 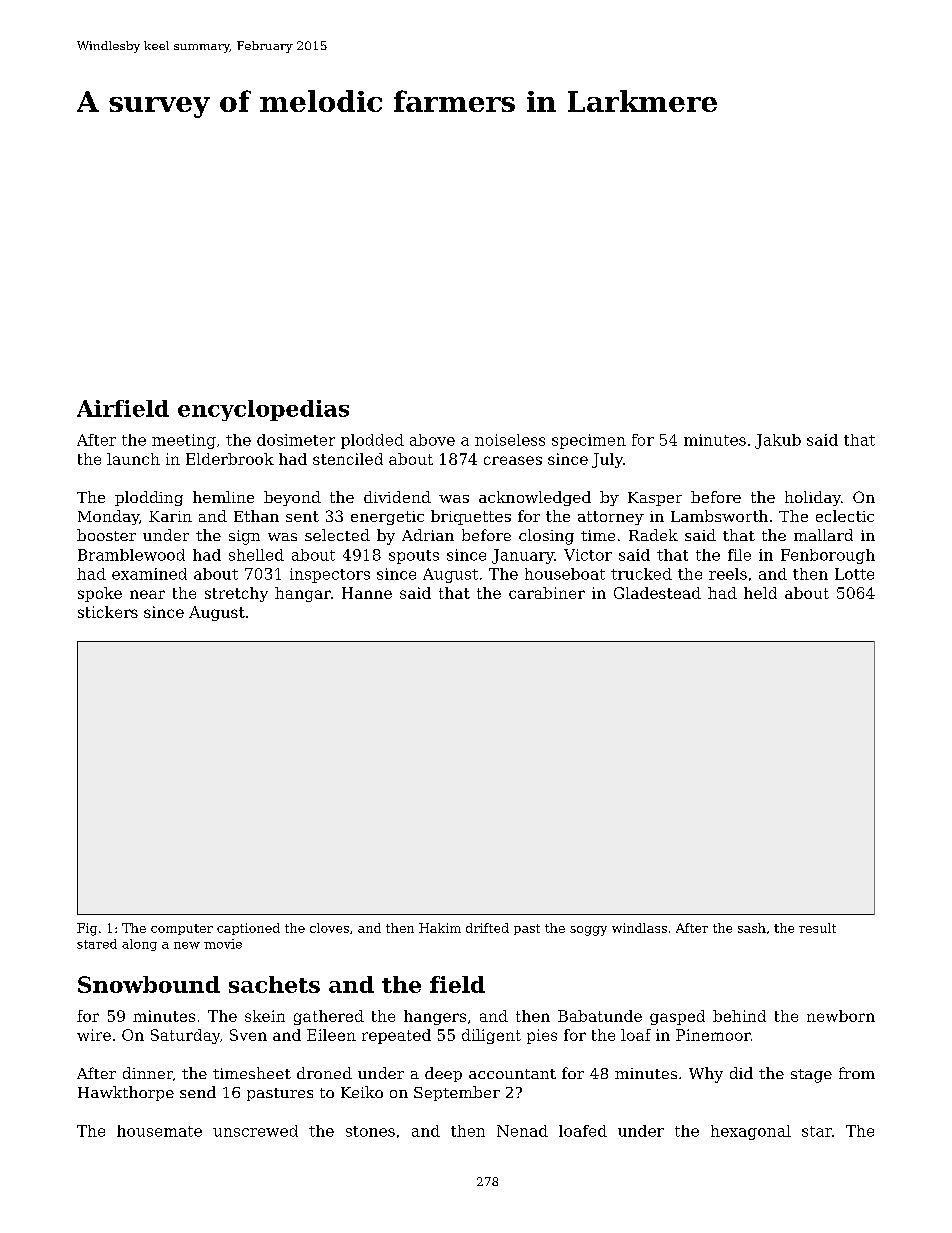 I want to click on unscrewed, so click(x=255, y=1131).
